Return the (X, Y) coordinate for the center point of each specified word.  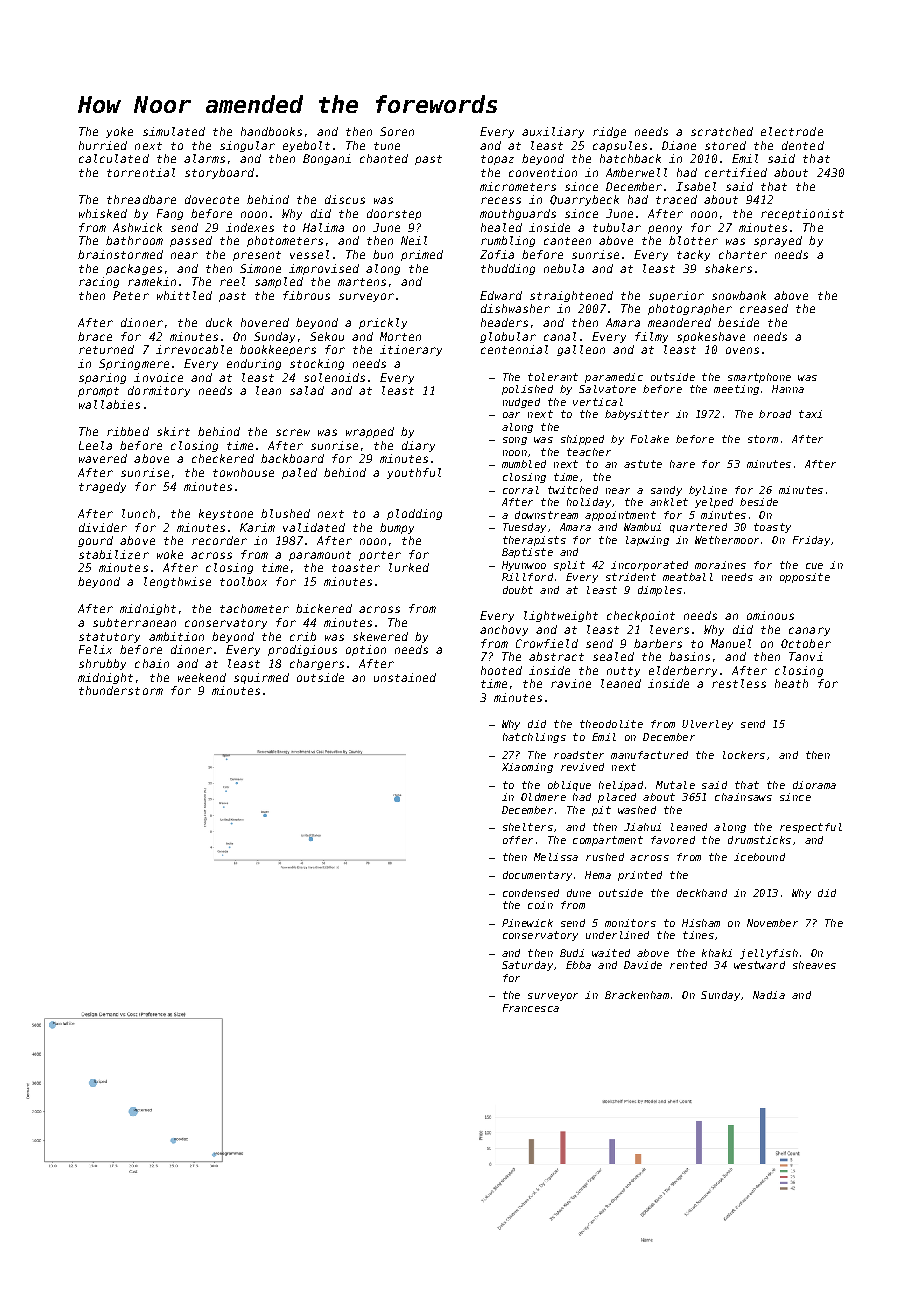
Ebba (578, 965)
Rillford (527, 577)
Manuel (731, 643)
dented (803, 145)
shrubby (102, 664)
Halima (323, 227)
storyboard (219, 173)
